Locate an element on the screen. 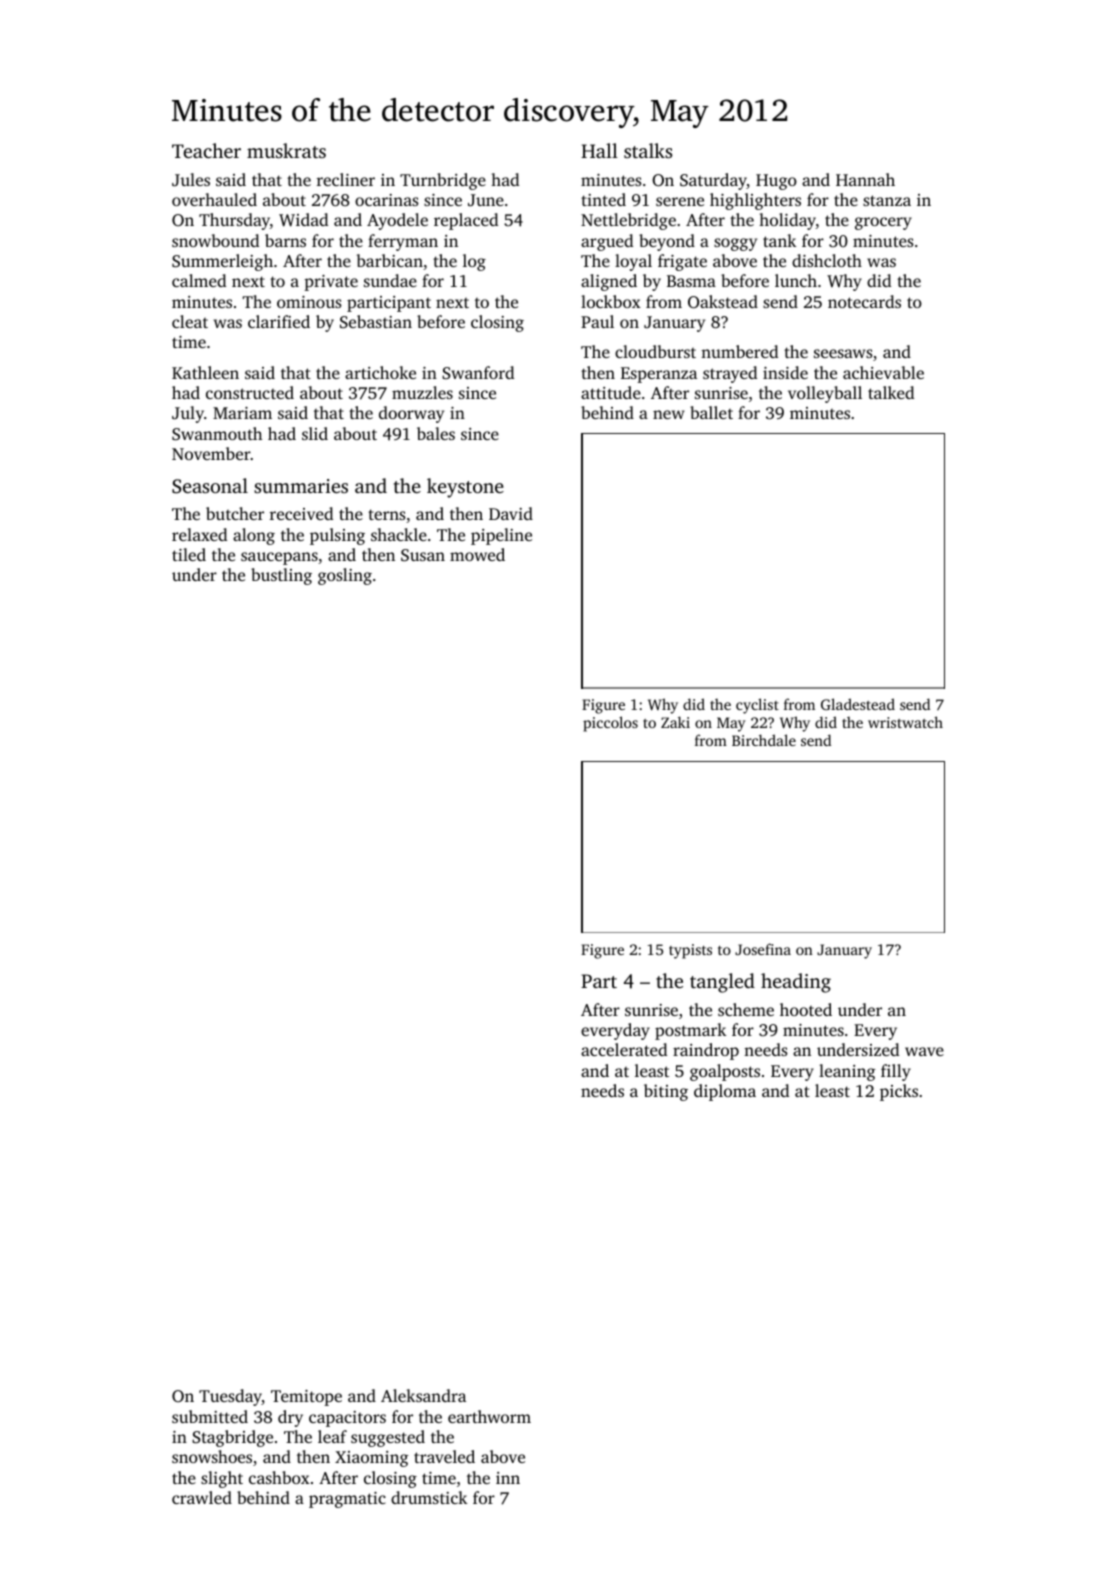 The height and width of the screenshot is (1587, 1117). June is located at coordinates (486, 200).
